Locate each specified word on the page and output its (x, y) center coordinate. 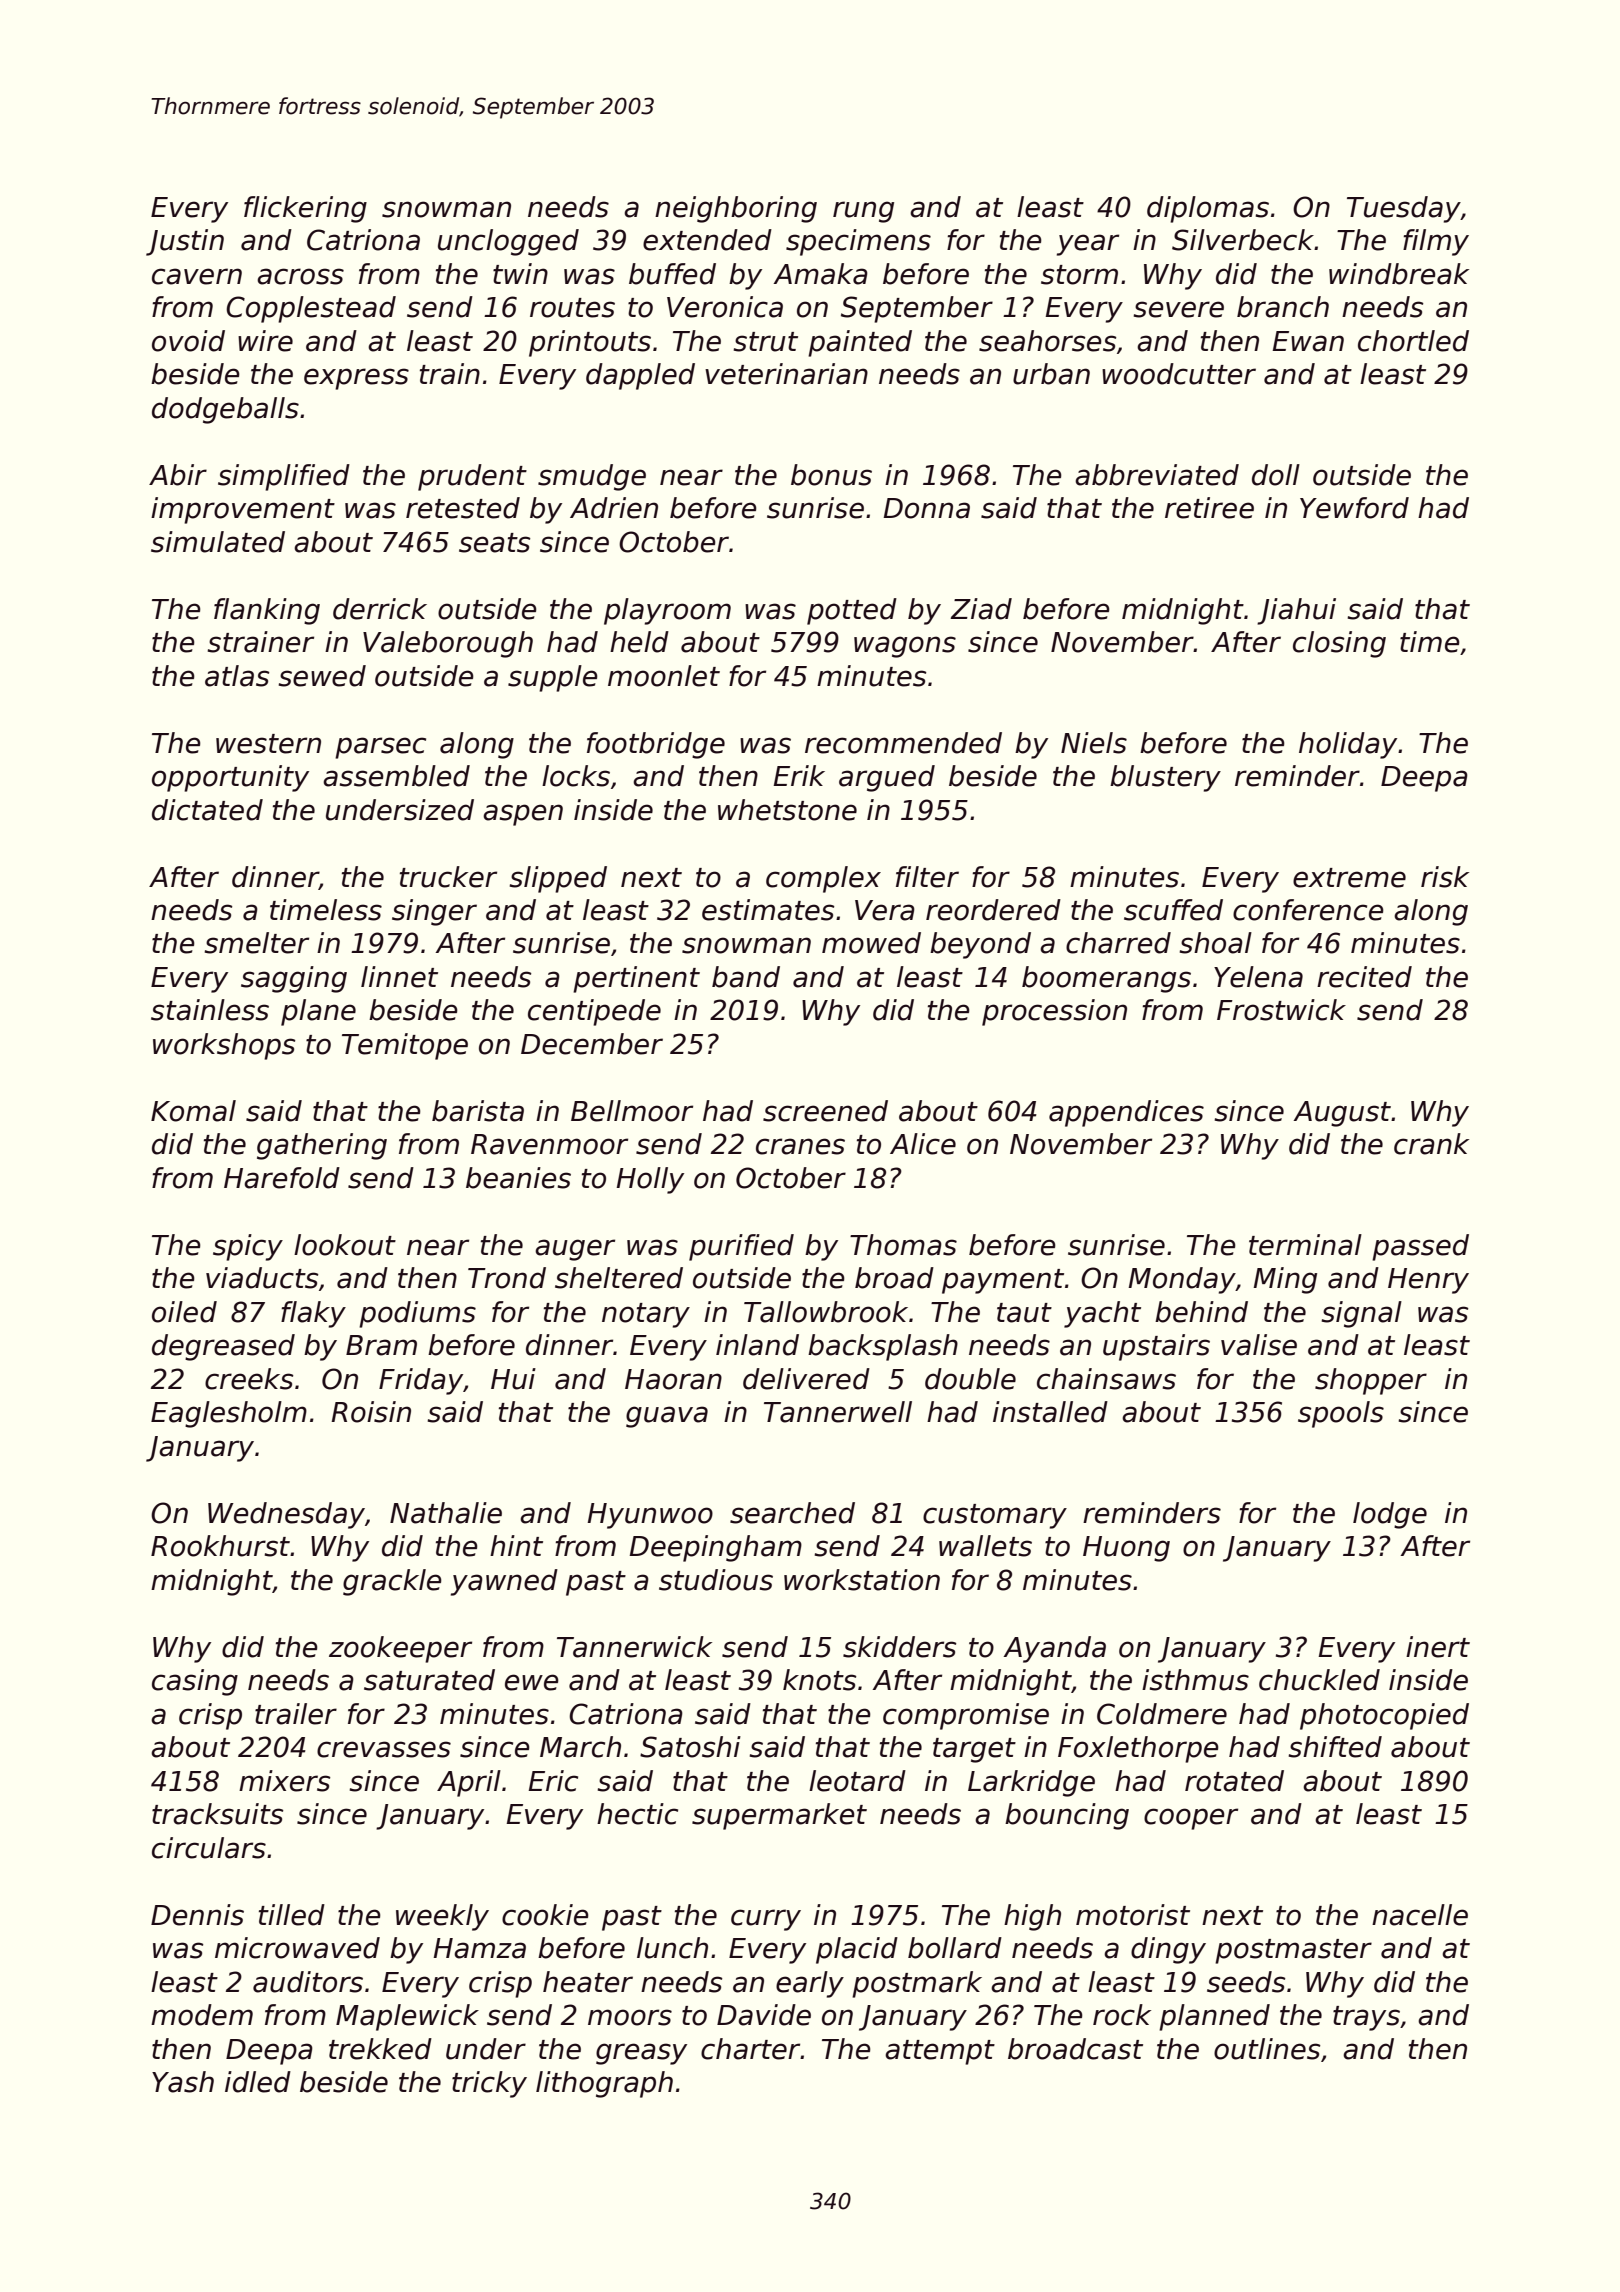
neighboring (736, 209)
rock (1122, 2015)
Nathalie (446, 1513)
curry (766, 1920)
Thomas (903, 1245)
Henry (1428, 1281)
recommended (903, 743)
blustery (1165, 778)
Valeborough (448, 644)
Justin (185, 242)
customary (995, 1516)
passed (1420, 1247)
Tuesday (1404, 209)
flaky (313, 1314)
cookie (545, 1915)
